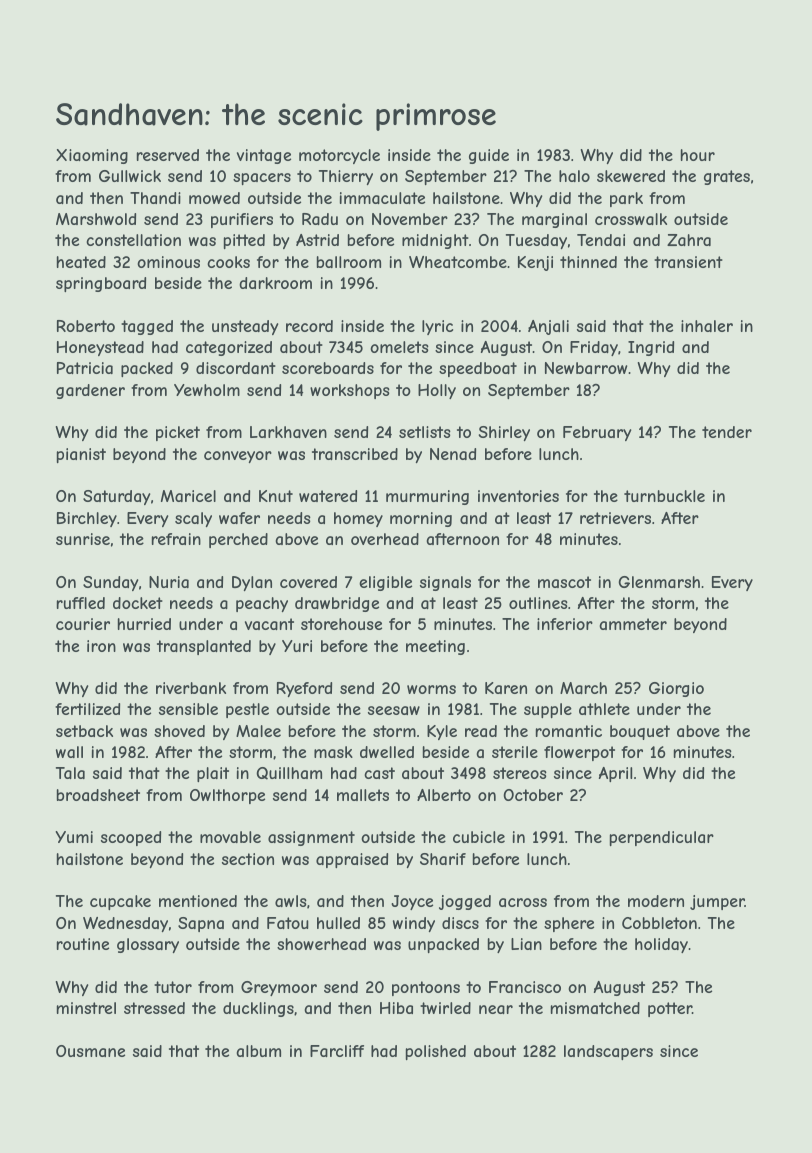 The width and height of the screenshot is (812, 1153). What do you see at coordinates (242, 220) in the screenshot?
I see `purifiers` at bounding box center [242, 220].
